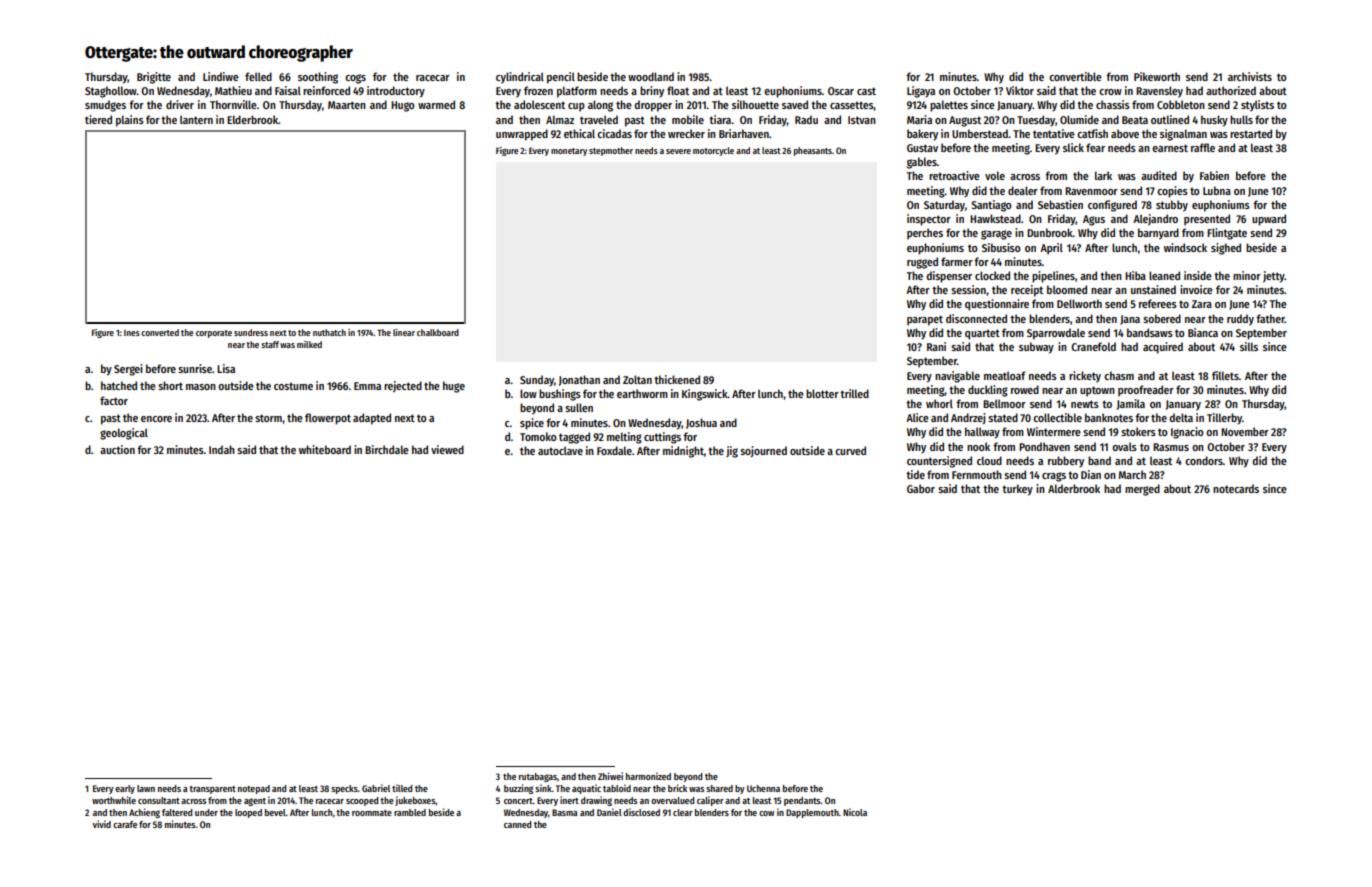 The image size is (1372, 887). Describe the element at coordinates (1203, 147) in the screenshot. I see `raffle` at that location.
